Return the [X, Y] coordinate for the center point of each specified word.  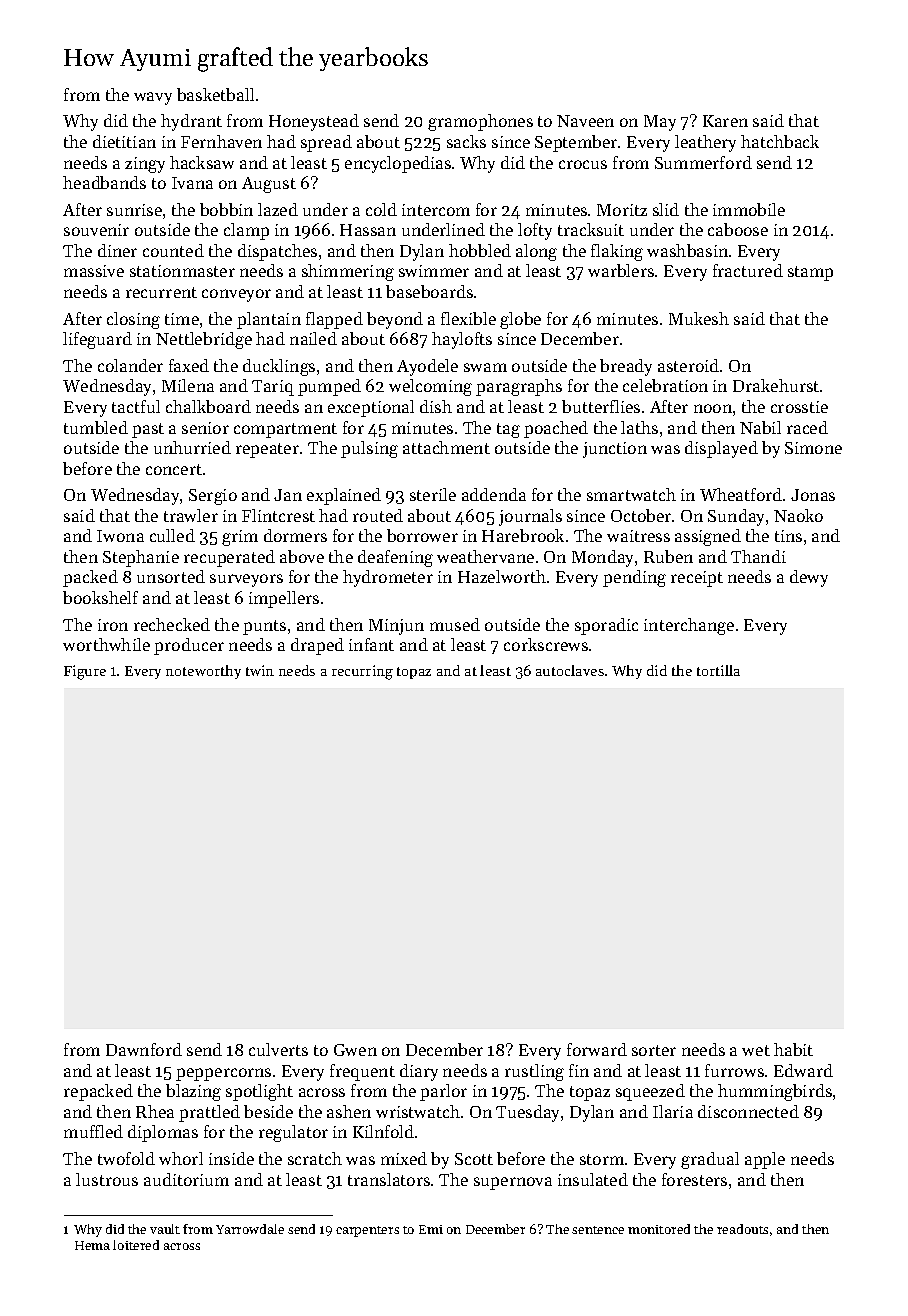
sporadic [606, 626]
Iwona [120, 536]
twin [260, 670]
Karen [725, 121]
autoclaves [570, 670]
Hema [92, 1245]
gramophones [480, 122]
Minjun [396, 627]
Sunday [736, 517]
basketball [215, 94]
